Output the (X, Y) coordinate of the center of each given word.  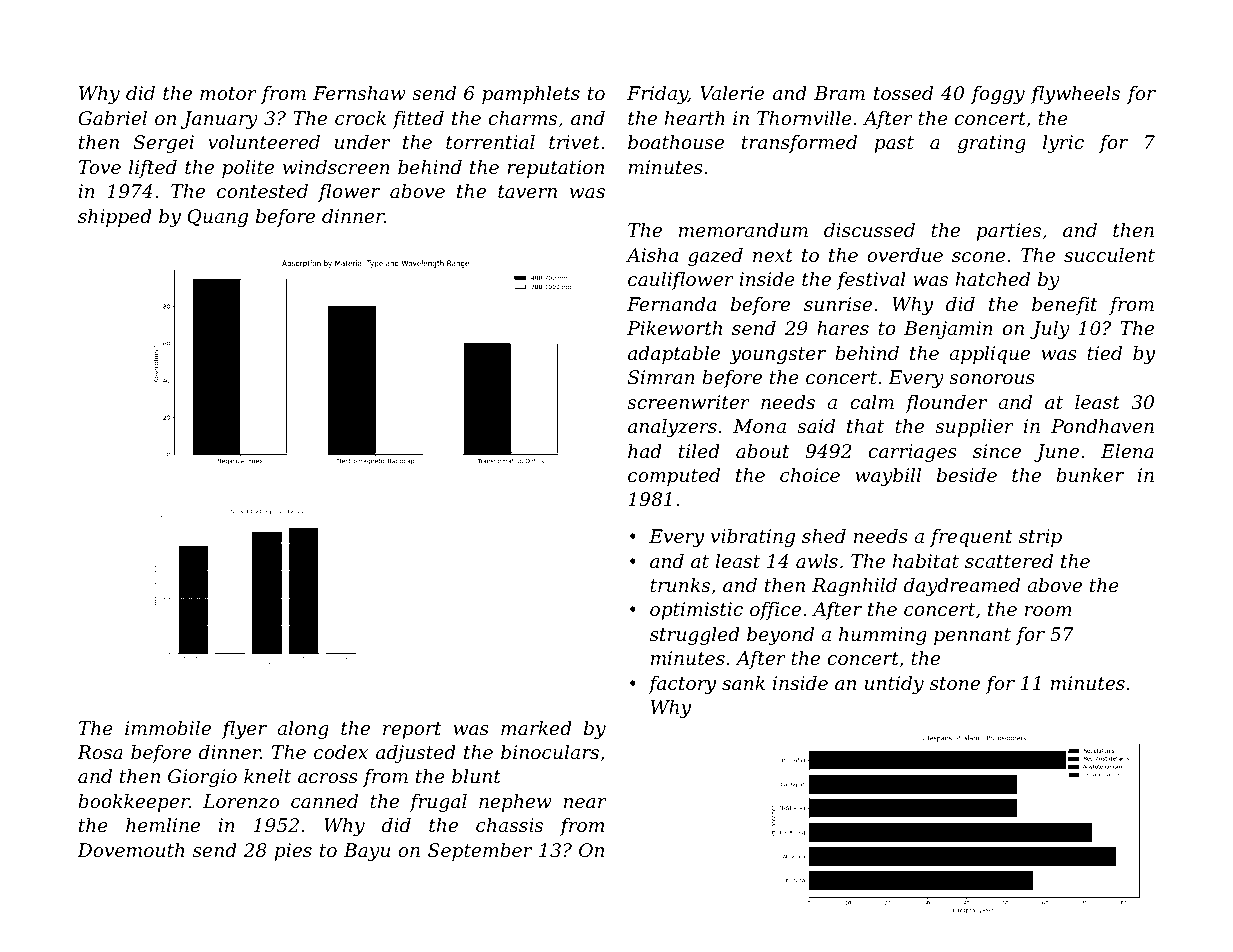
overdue (905, 255)
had (645, 451)
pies (293, 852)
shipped (115, 218)
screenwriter (688, 402)
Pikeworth (674, 328)
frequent (971, 538)
